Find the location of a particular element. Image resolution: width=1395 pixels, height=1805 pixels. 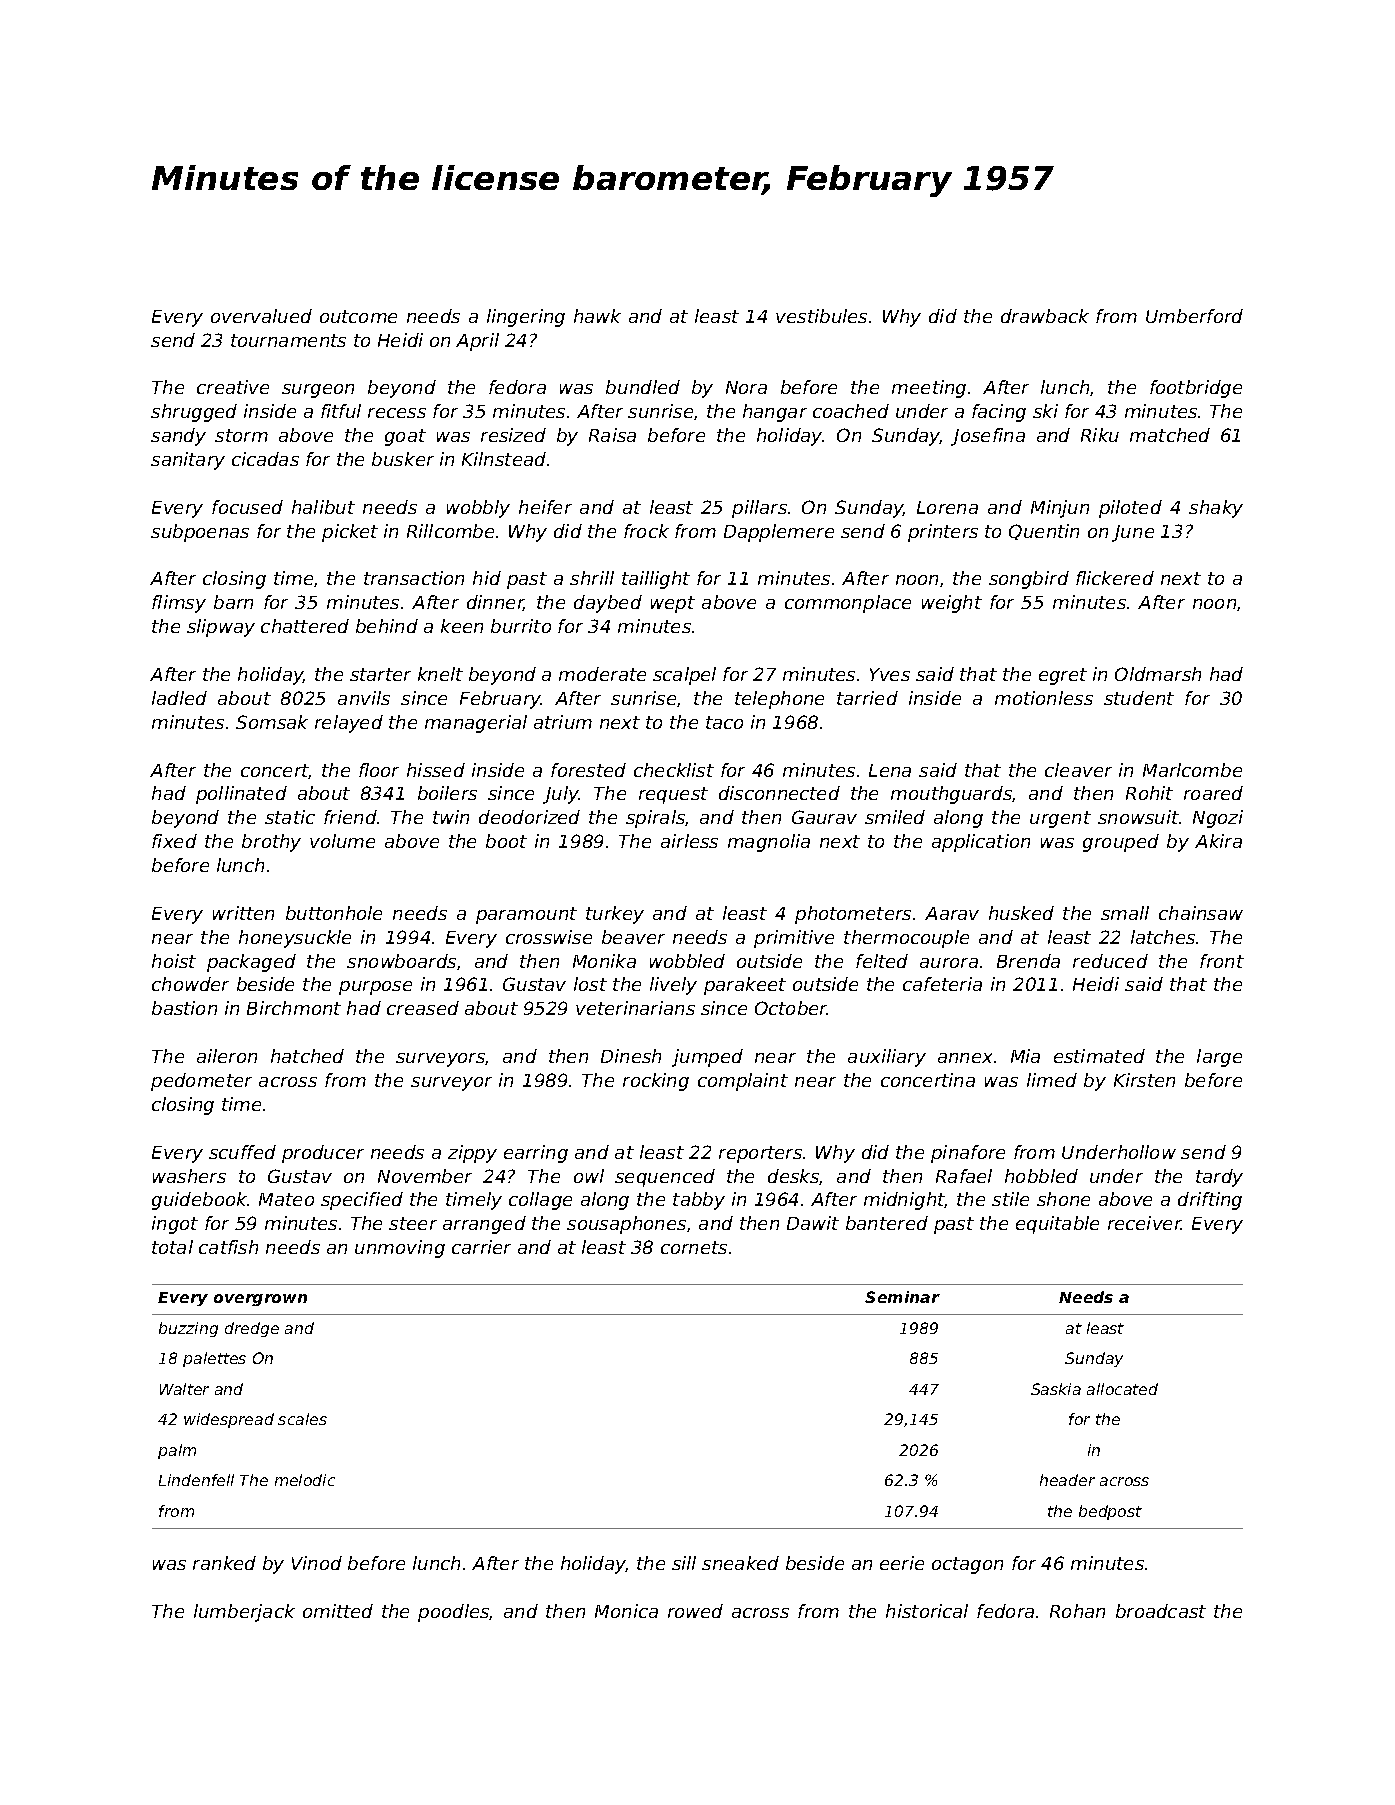

Oldmarsh is located at coordinates (1158, 674).
